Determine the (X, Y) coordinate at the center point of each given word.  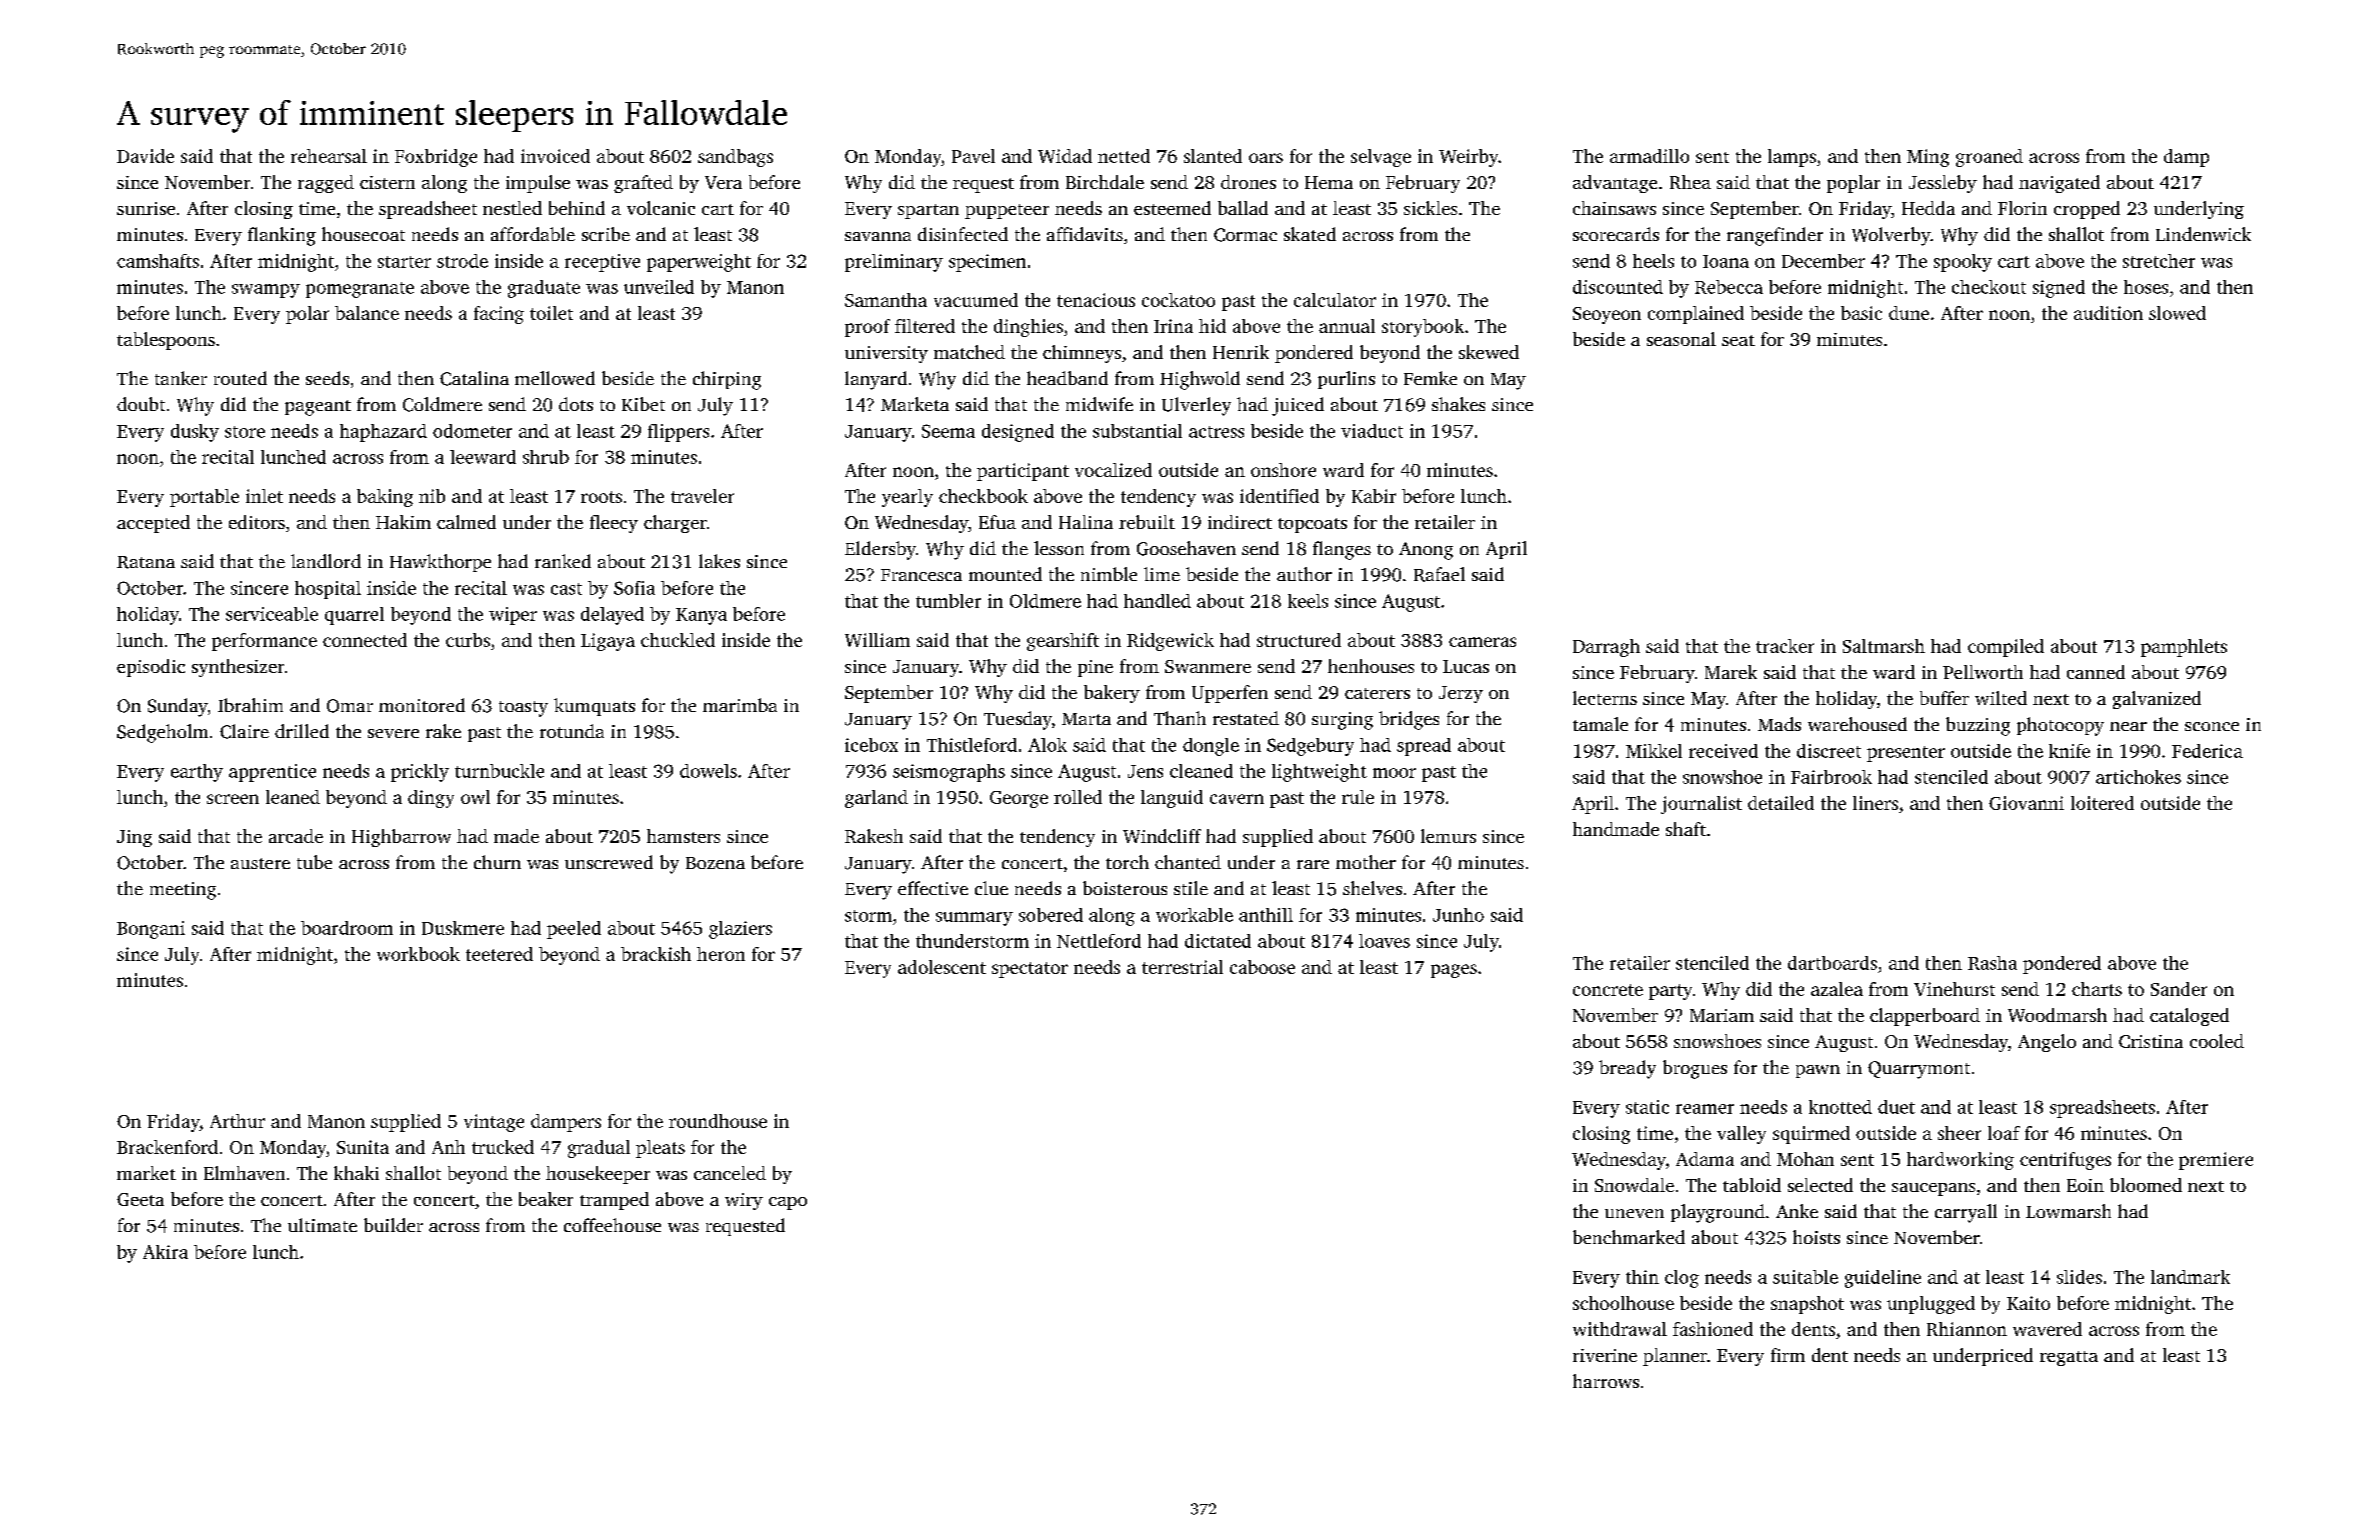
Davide (145, 156)
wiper (513, 616)
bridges (1409, 720)
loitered (2102, 803)
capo (788, 1203)
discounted (1618, 287)
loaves (1384, 941)
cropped (2087, 210)
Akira (165, 1252)
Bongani (151, 930)
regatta (2069, 1358)
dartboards (1832, 963)
